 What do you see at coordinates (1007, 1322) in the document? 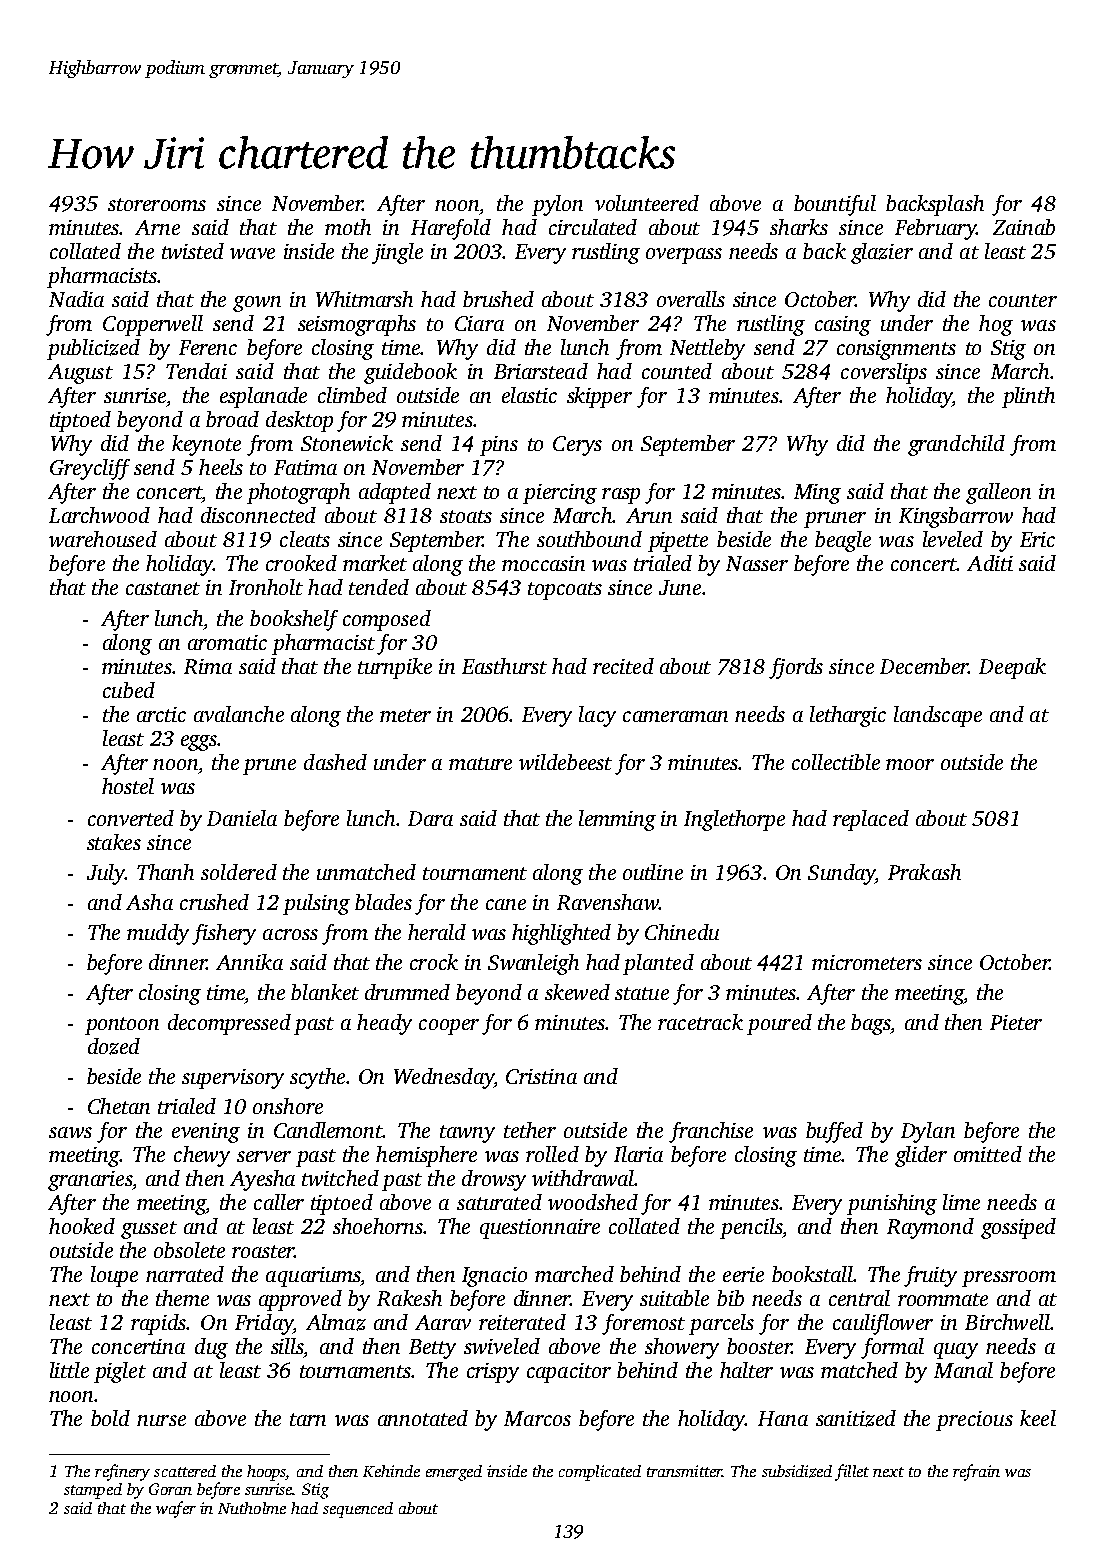
I see `Birchwell` at bounding box center [1007, 1322].
